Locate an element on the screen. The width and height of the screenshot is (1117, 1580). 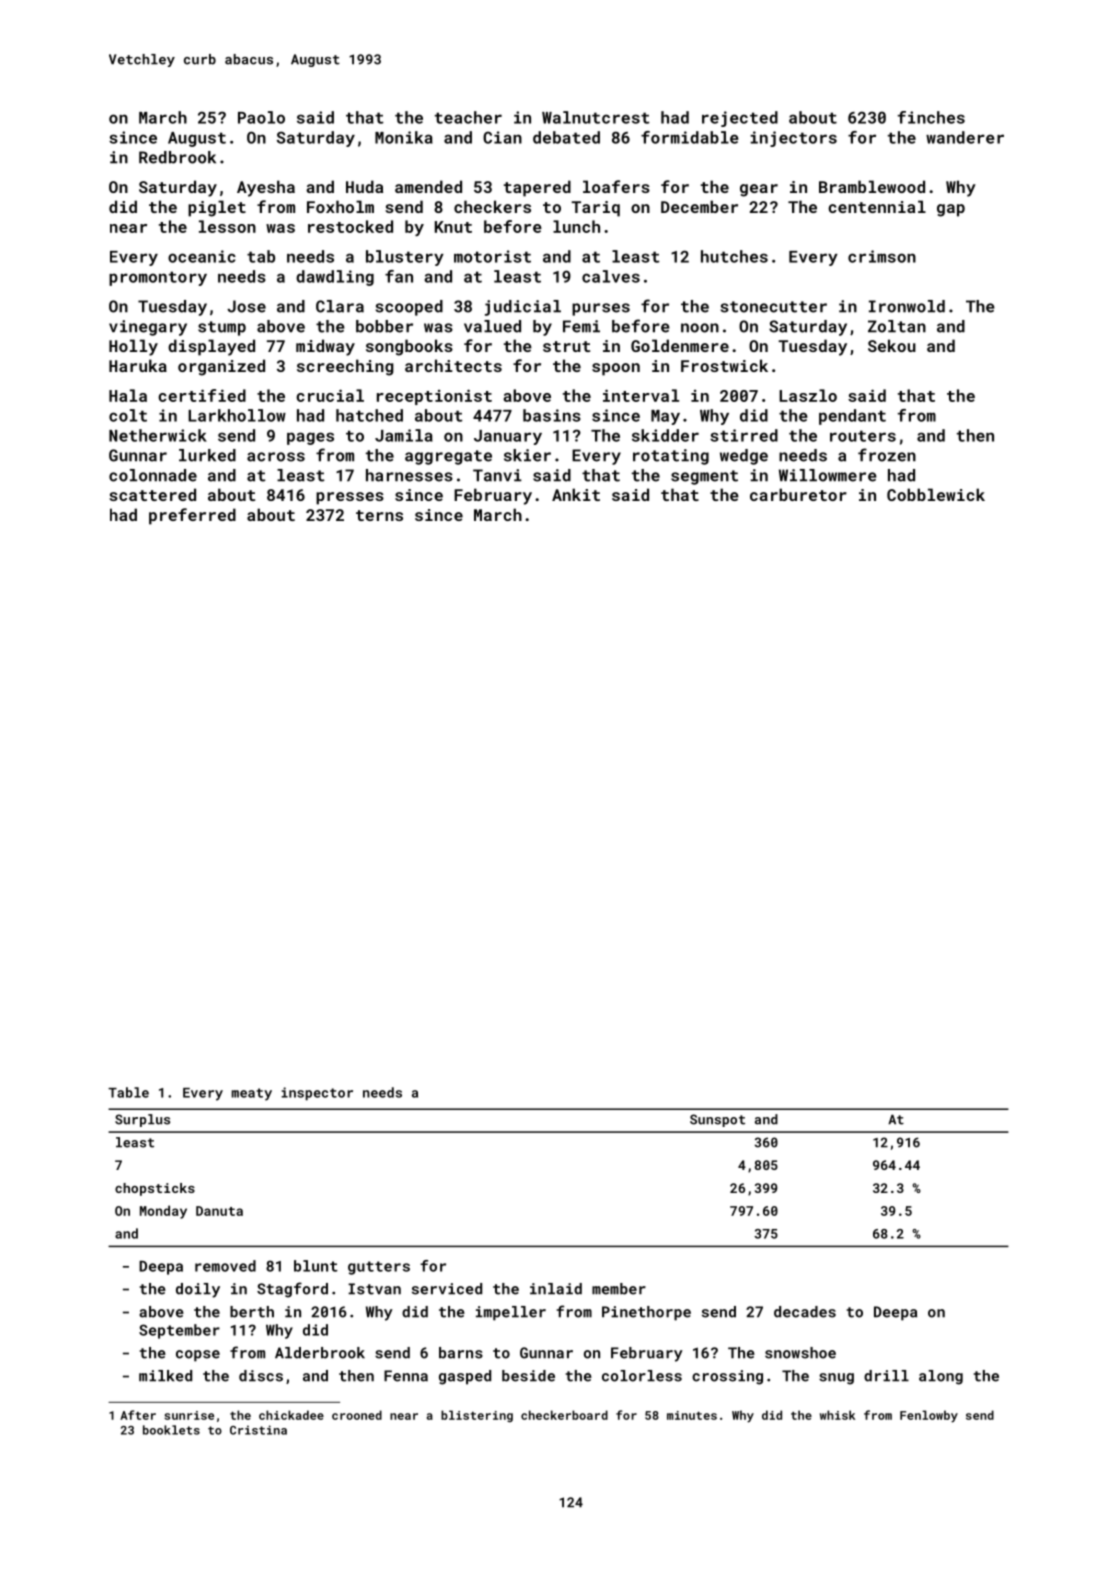
purses is located at coordinates (601, 309).
